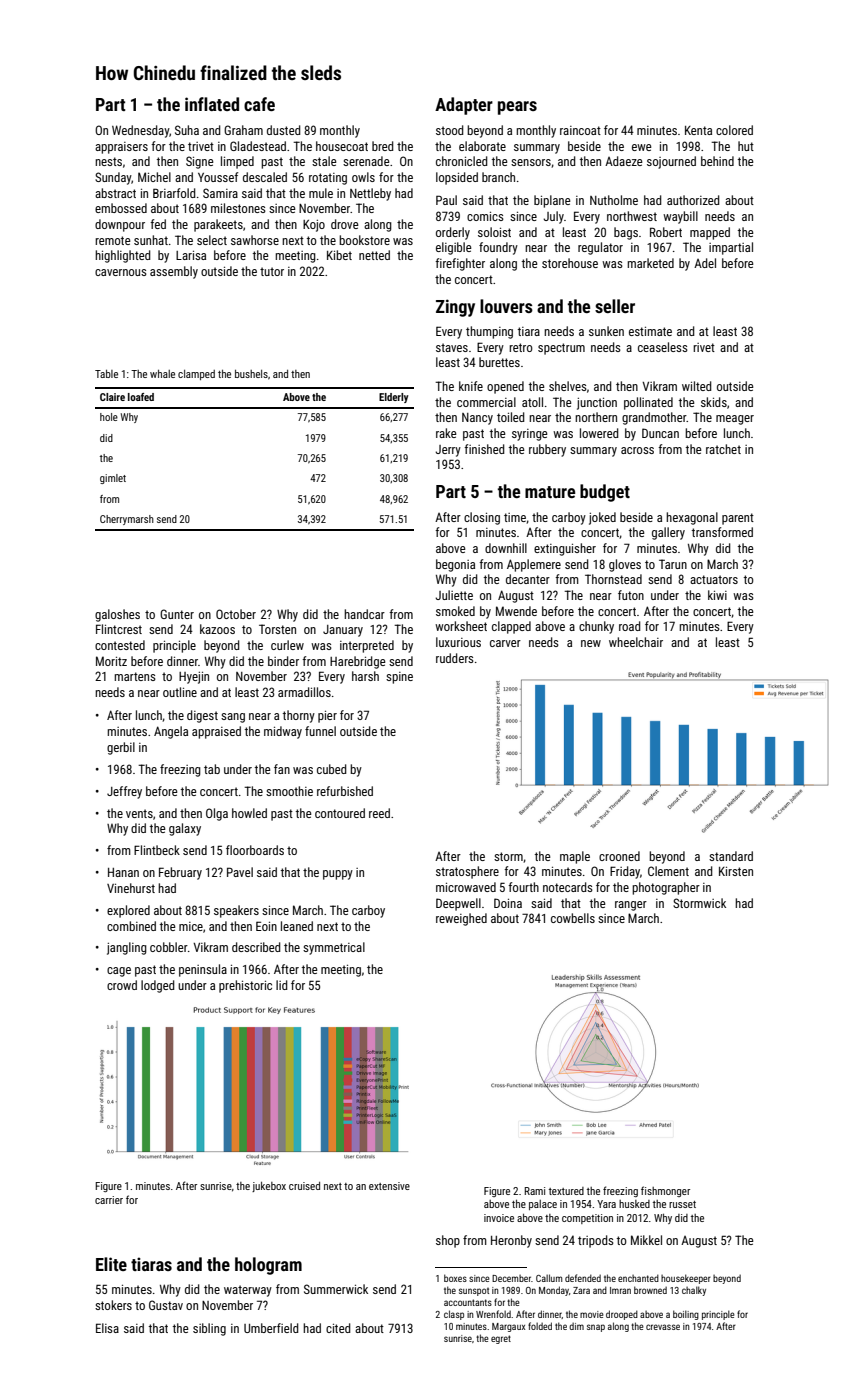 The image size is (849, 1400). I want to click on Elisa, so click(107, 1328).
